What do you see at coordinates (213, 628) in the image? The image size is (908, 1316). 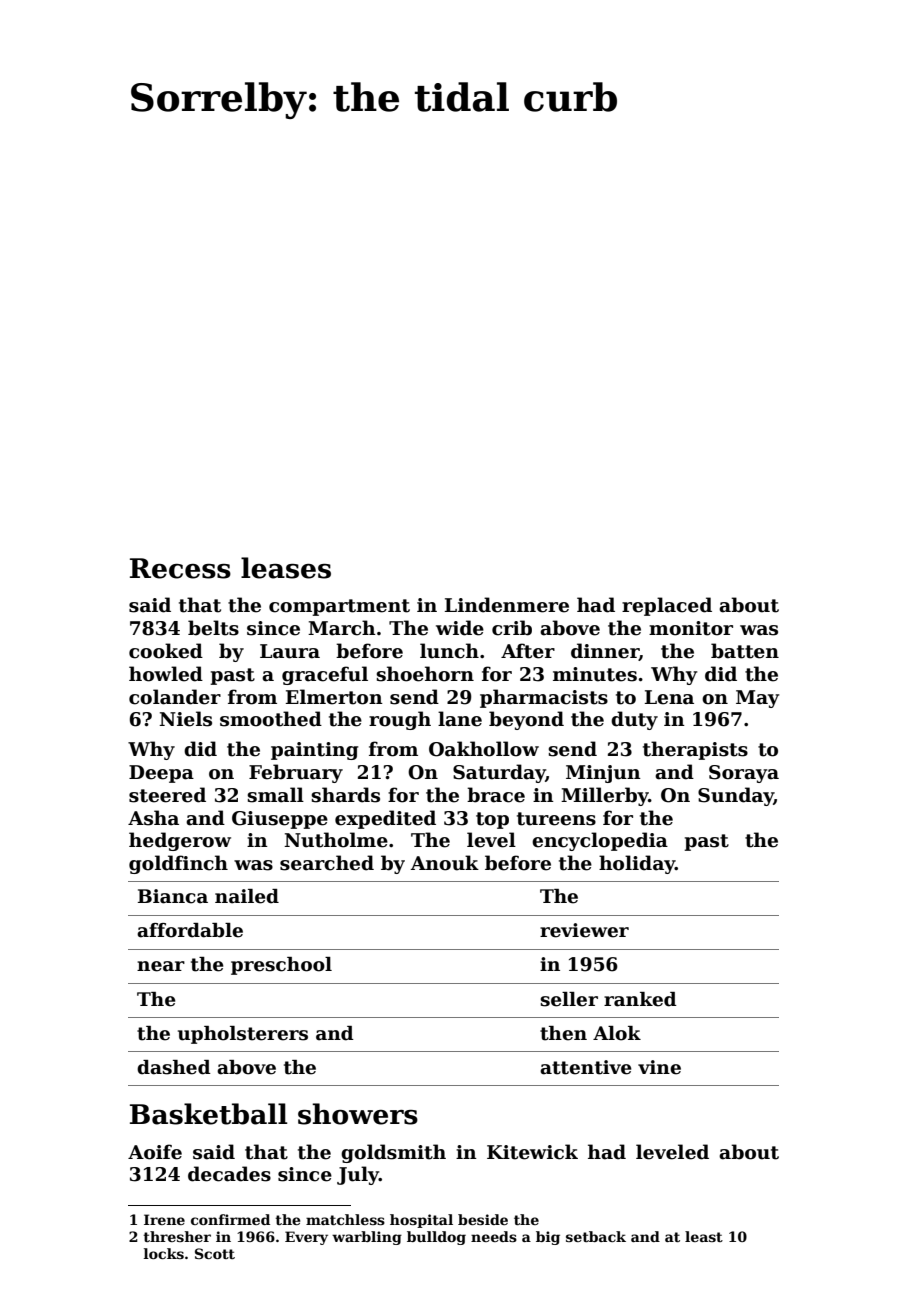 I see `belts` at bounding box center [213, 628].
